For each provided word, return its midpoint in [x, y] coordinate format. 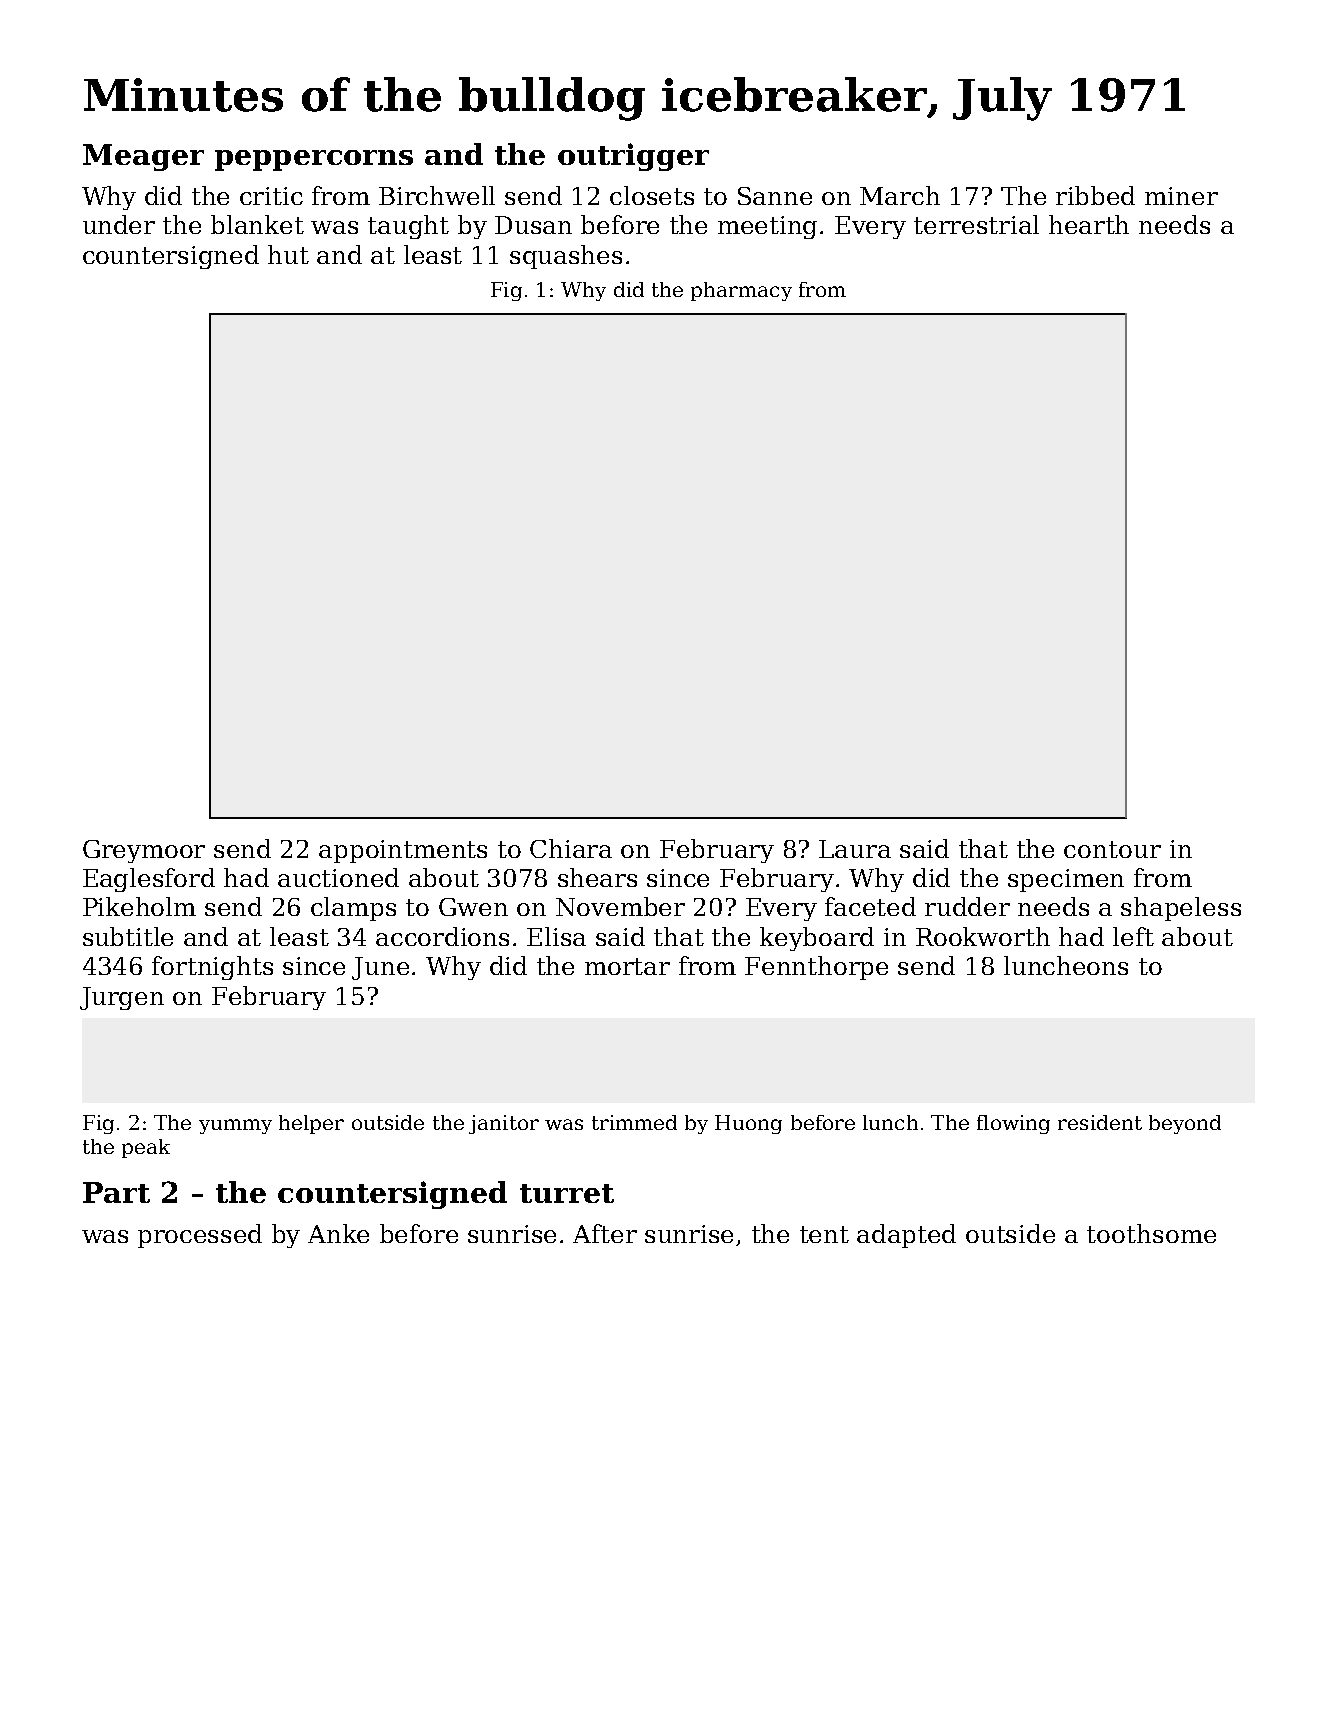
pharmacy [741, 291]
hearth [1089, 224]
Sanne [775, 196]
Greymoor [144, 851]
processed [200, 1236]
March [900, 195]
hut [288, 254]
